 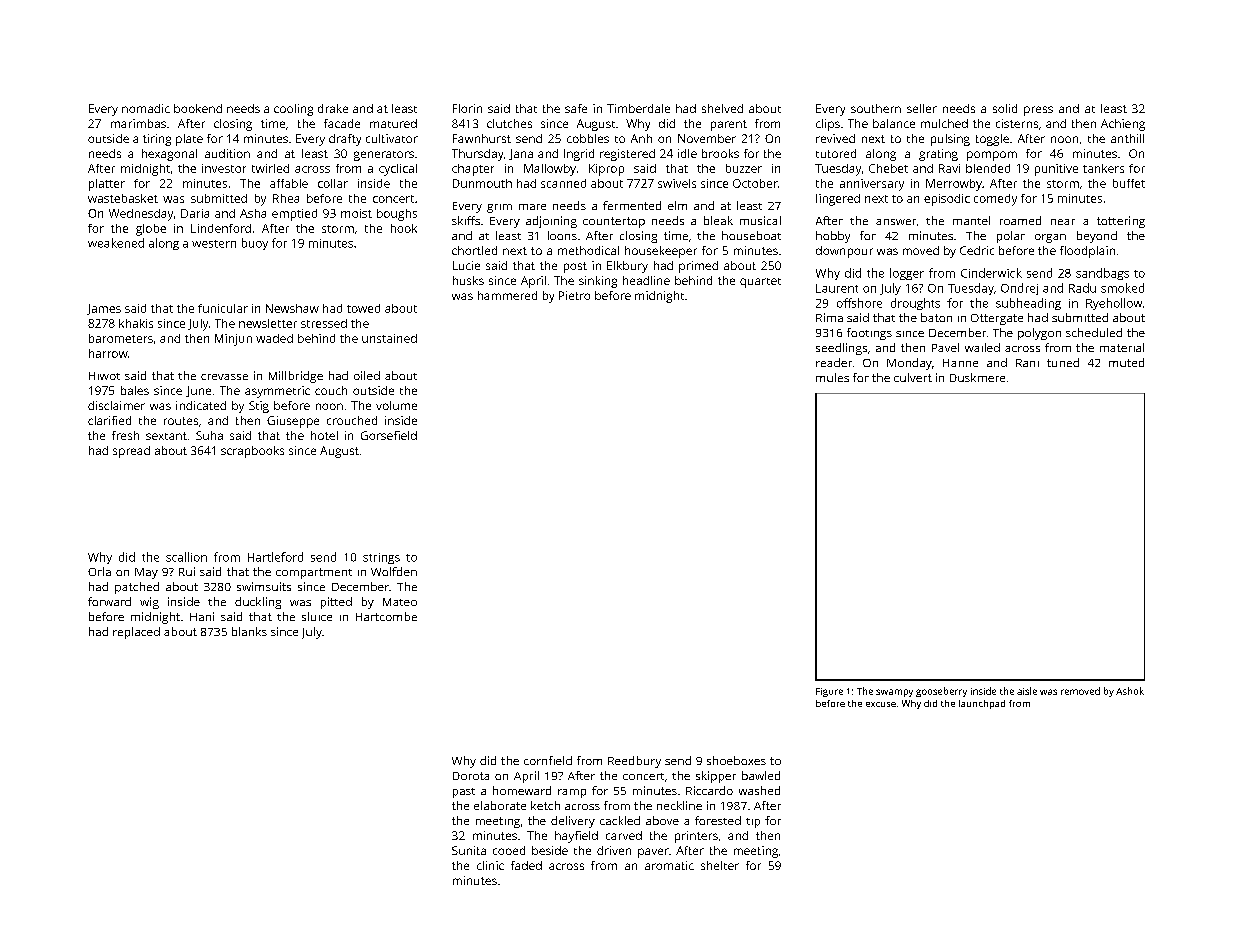 What do you see at coordinates (576, 108) in the screenshot?
I see `safe` at bounding box center [576, 108].
